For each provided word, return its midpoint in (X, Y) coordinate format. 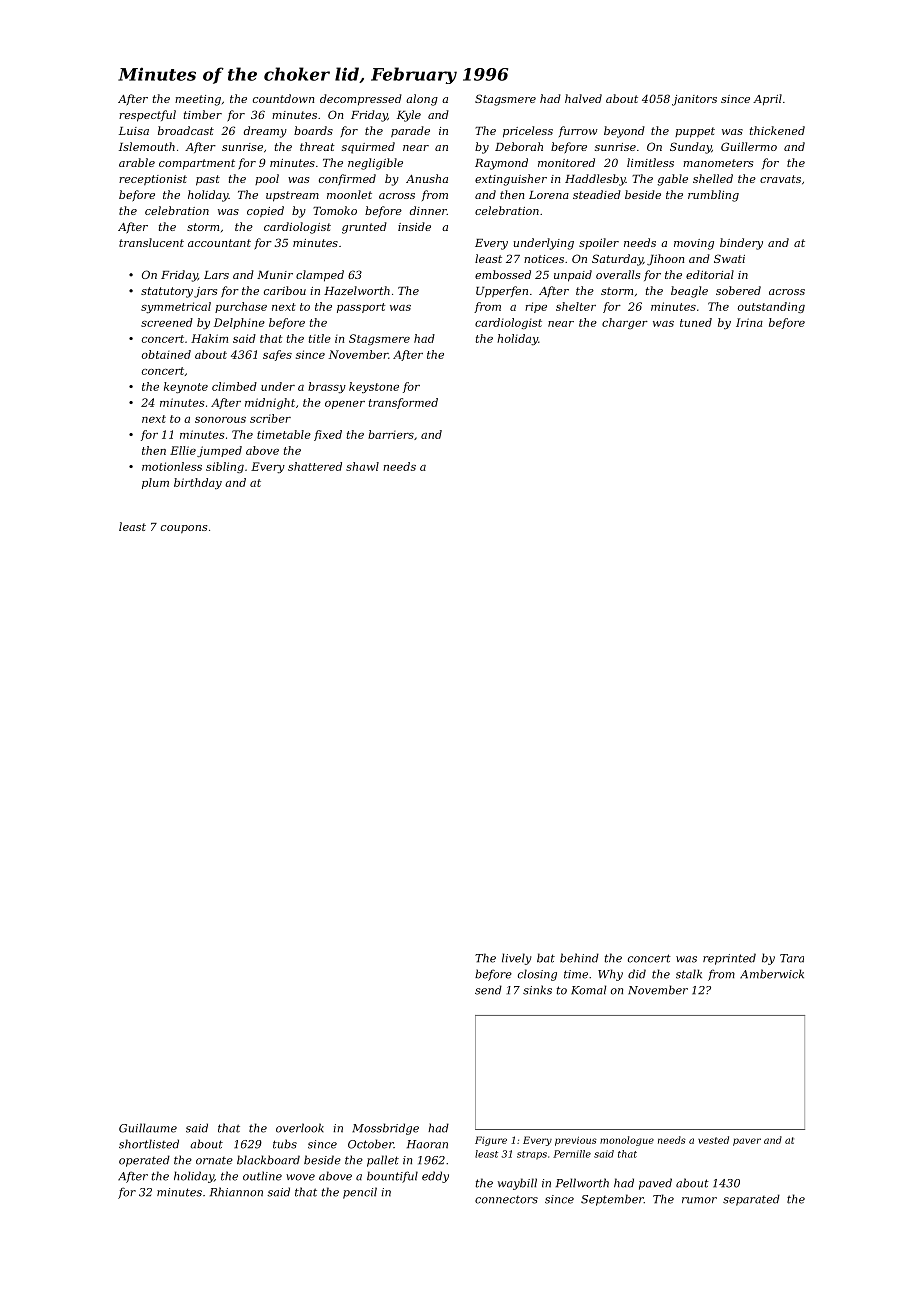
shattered (315, 466)
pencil (360, 1193)
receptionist (153, 180)
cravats (780, 179)
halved (583, 98)
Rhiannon (236, 1192)
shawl (362, 466)
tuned (696, 322)
